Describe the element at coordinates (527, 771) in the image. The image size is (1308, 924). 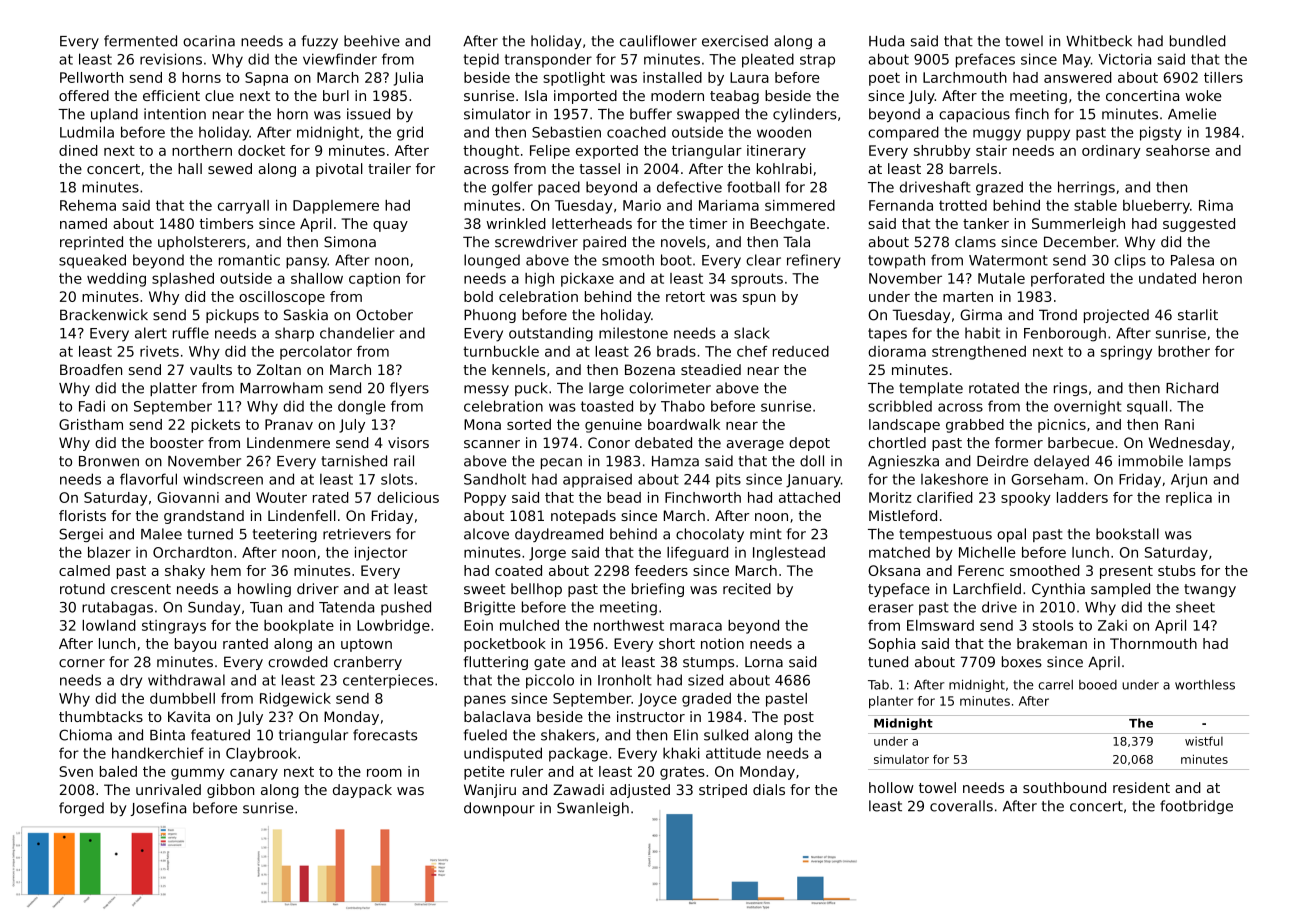
I see `ruler` at that location.
